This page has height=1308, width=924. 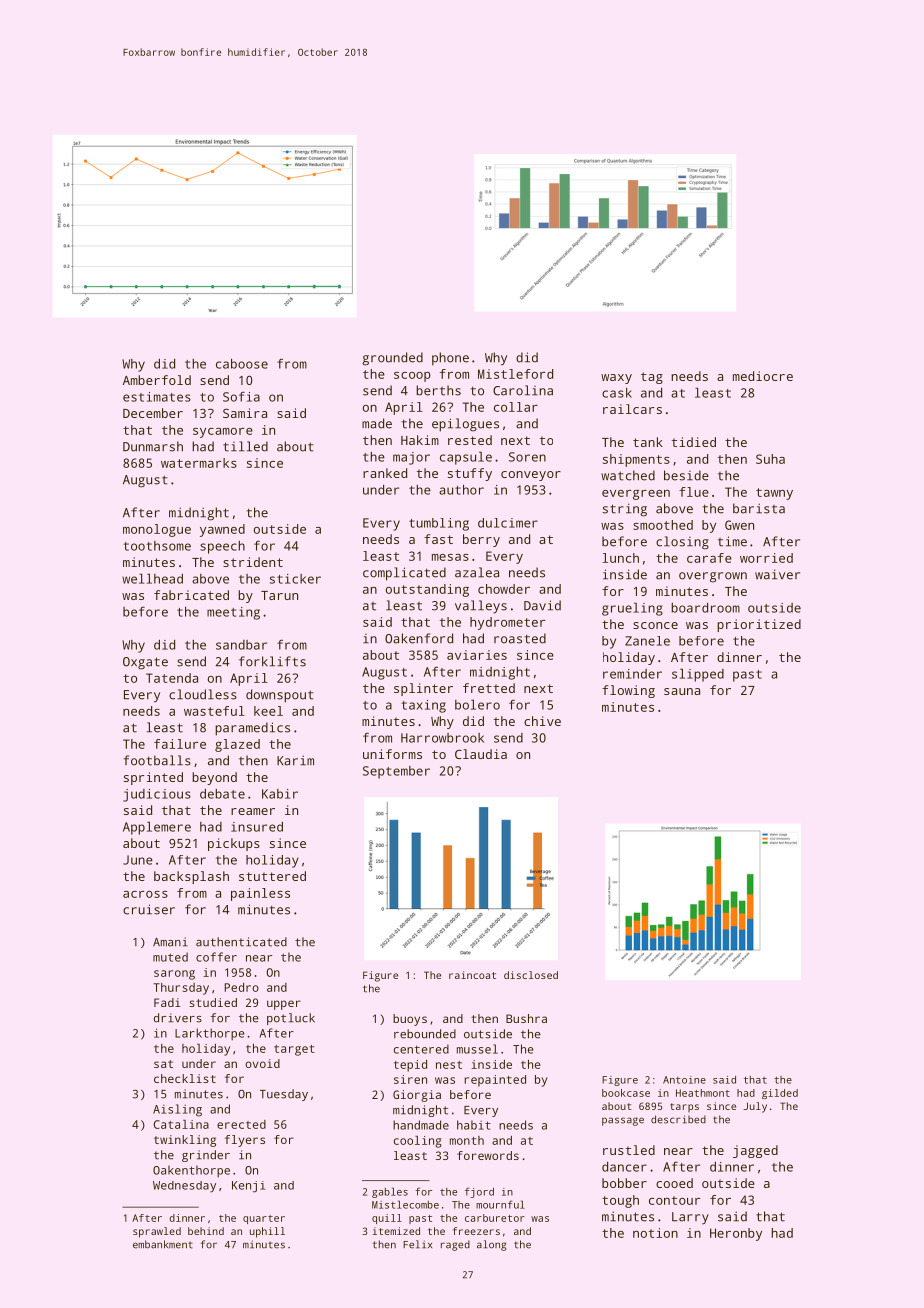 What do you see at coordinates (684, 1080) in the page?
I see `Antoine` at bounding box center [684, 1080].
